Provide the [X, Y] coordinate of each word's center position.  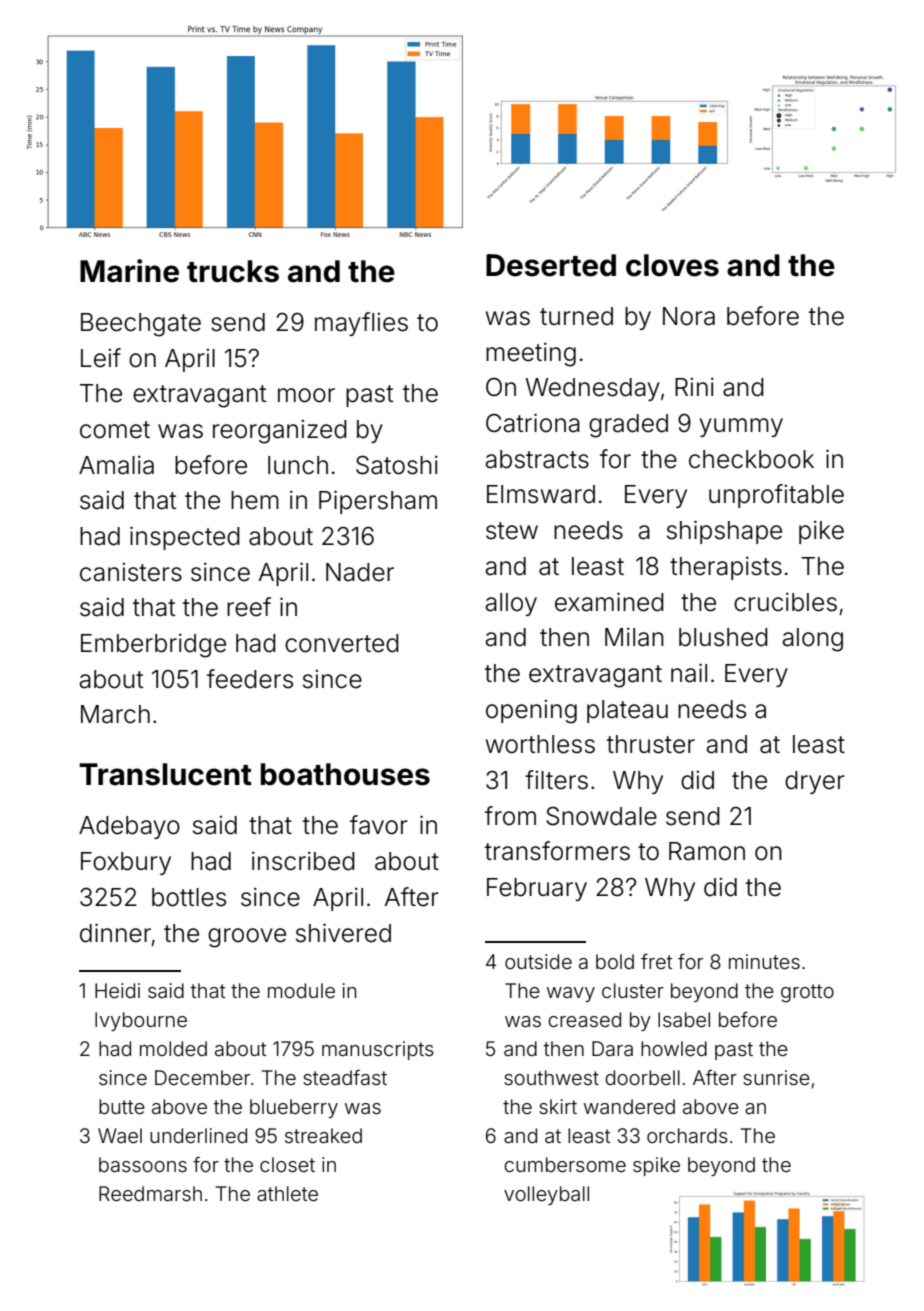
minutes [764, 961]
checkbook [751, 459]
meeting [531, 355]
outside [538, 961]
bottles [189, 897]
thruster [651, 744]
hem [255, 500]
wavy [571, 994]
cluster [633, 990]
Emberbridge [153, 646]
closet [287, 1164]
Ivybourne [141, 1021]
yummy [741, 427]
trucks [233, 271]
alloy [511, 604]
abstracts [537, 459]
